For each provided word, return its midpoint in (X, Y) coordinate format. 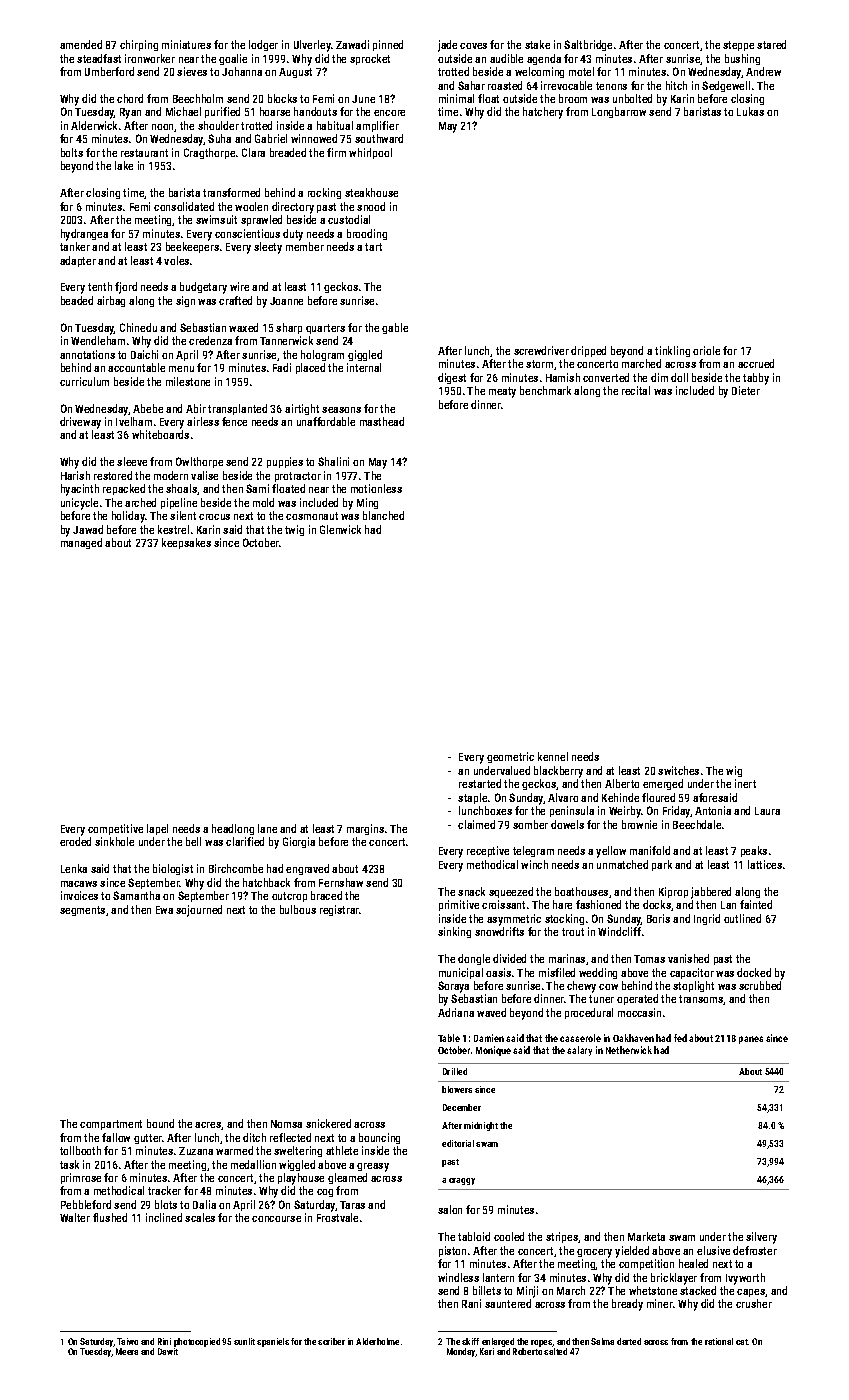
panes (751, 1040)
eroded (75, 841)
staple (472, 798)
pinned (388, 45)
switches (678, 770)
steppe (738, 46)
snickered (328, 1123)
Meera (127, 1351)
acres (208, 1126)
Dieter (746, 390)
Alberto (622, 783)
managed (81, 543)
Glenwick (340, 529)
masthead (382, 421)
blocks (282, 98)
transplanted (237, 409)
